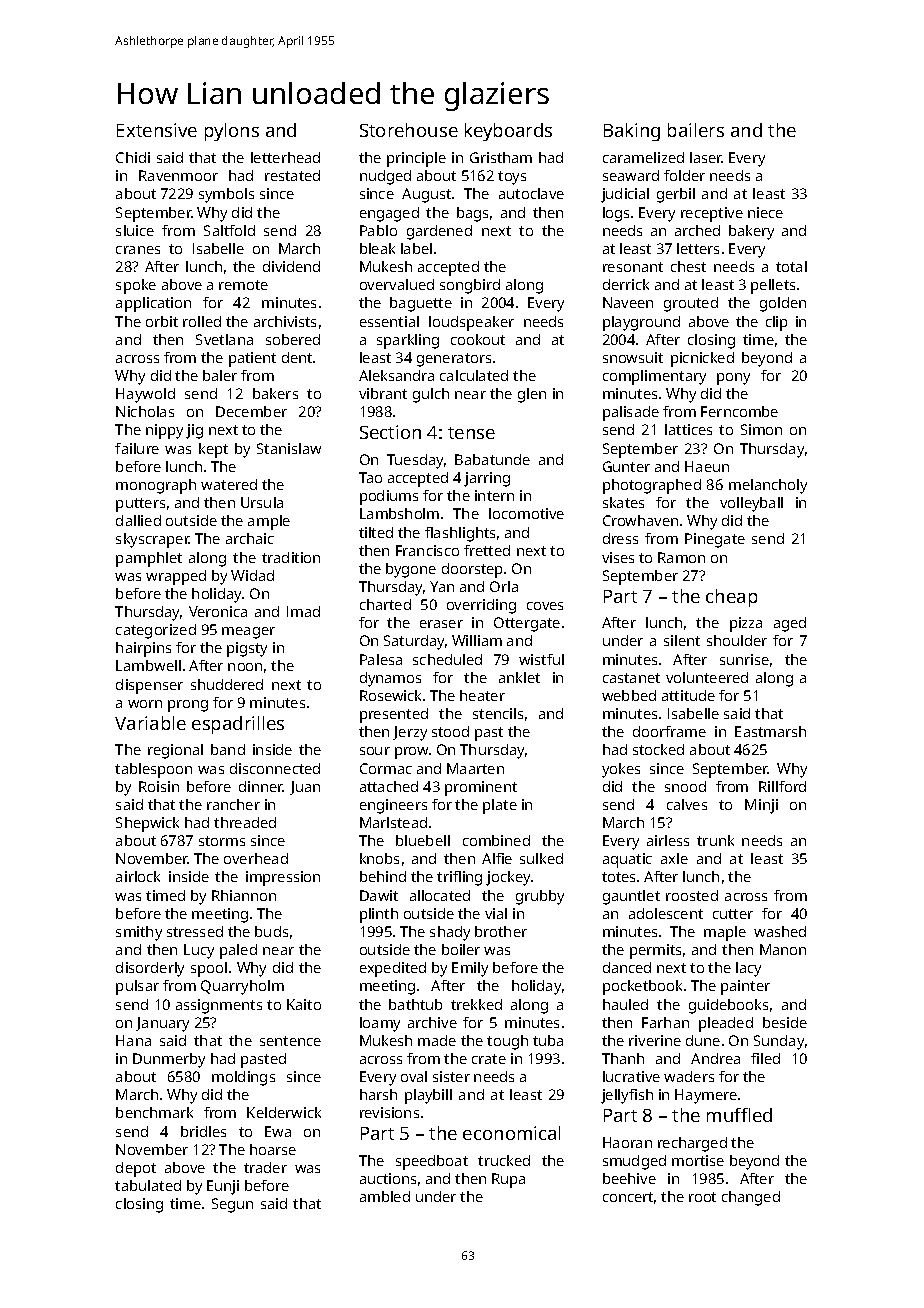 This screenshot has width=924, height=1308. Describe the element at coordinates (768, 486) in the screenshot. I see `melancholy` at that location.
